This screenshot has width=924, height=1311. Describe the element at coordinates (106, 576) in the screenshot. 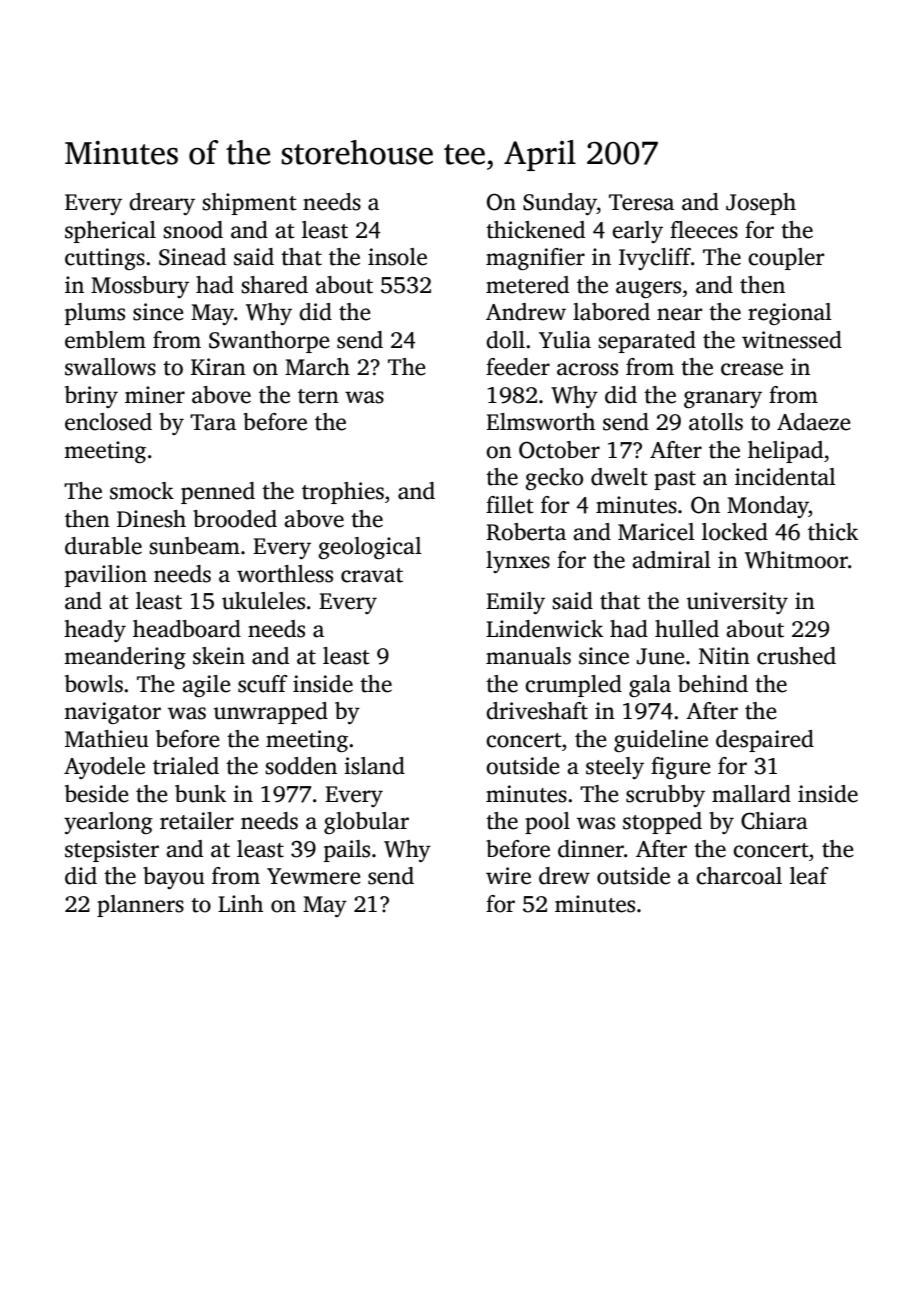

I see `pavilion` at that location.
